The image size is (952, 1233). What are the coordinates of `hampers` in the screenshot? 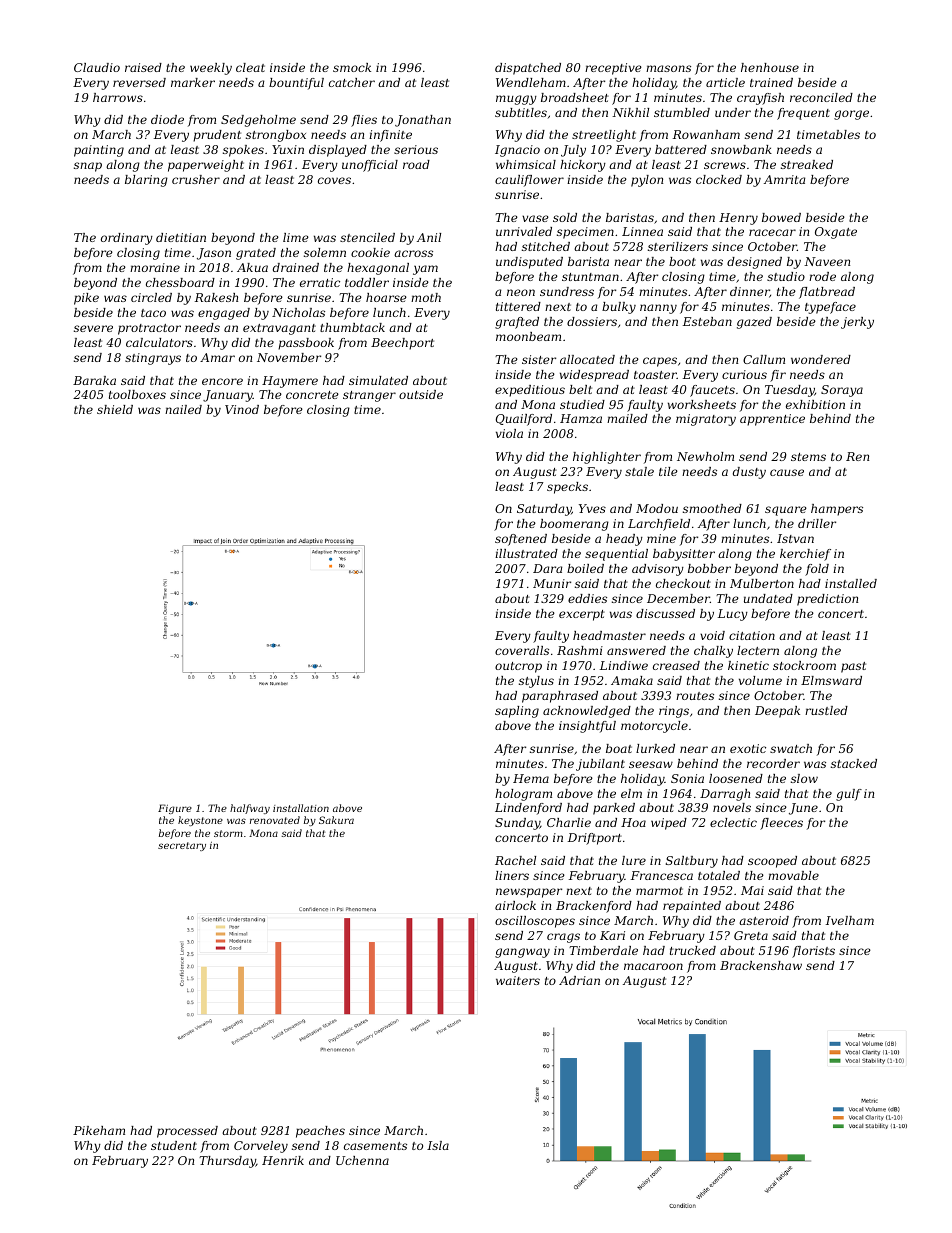 It's located at (837, 510).
